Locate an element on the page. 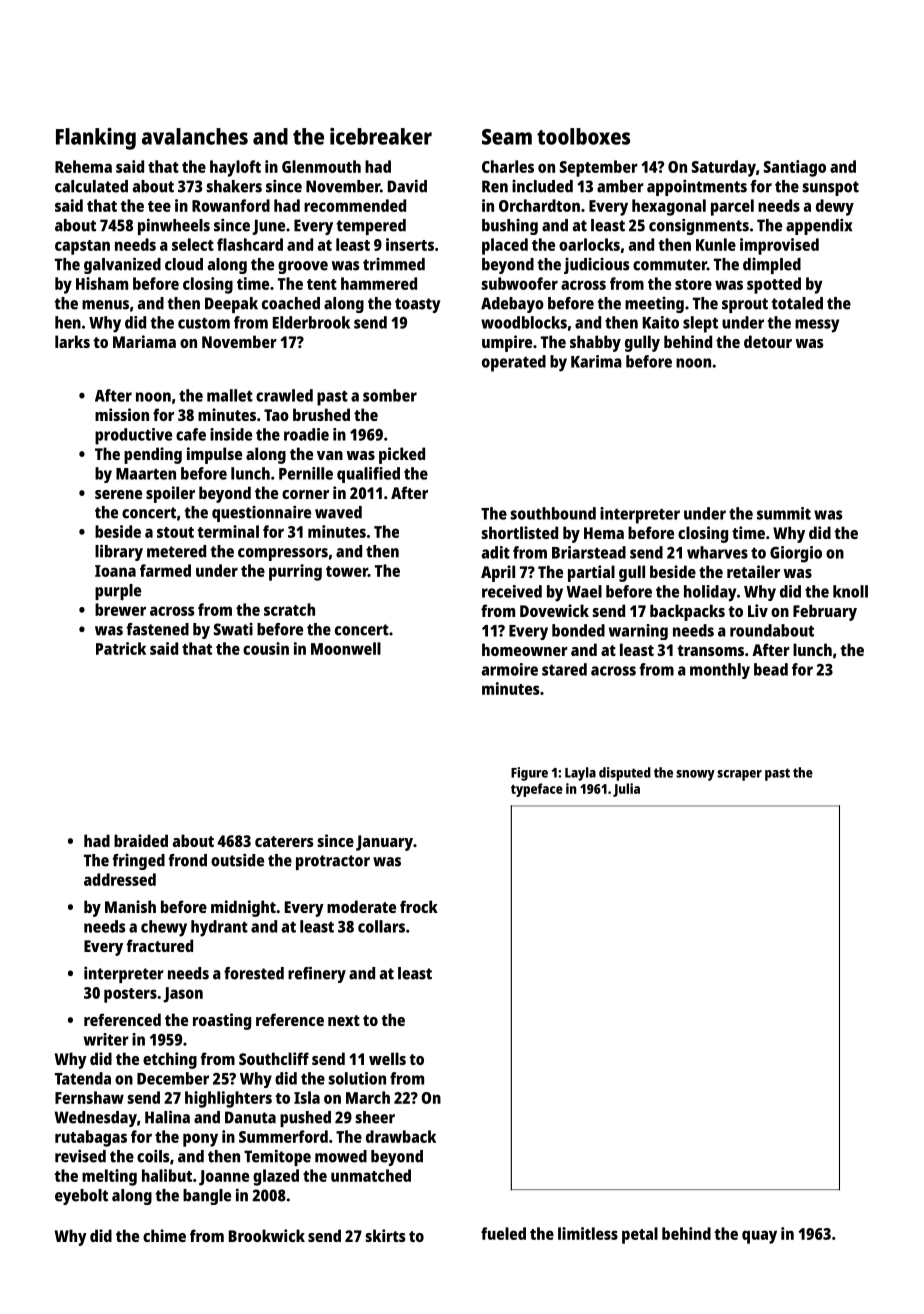 The width and height of the image is (924, 1314). midnight is located at coordinates (243, 908).
